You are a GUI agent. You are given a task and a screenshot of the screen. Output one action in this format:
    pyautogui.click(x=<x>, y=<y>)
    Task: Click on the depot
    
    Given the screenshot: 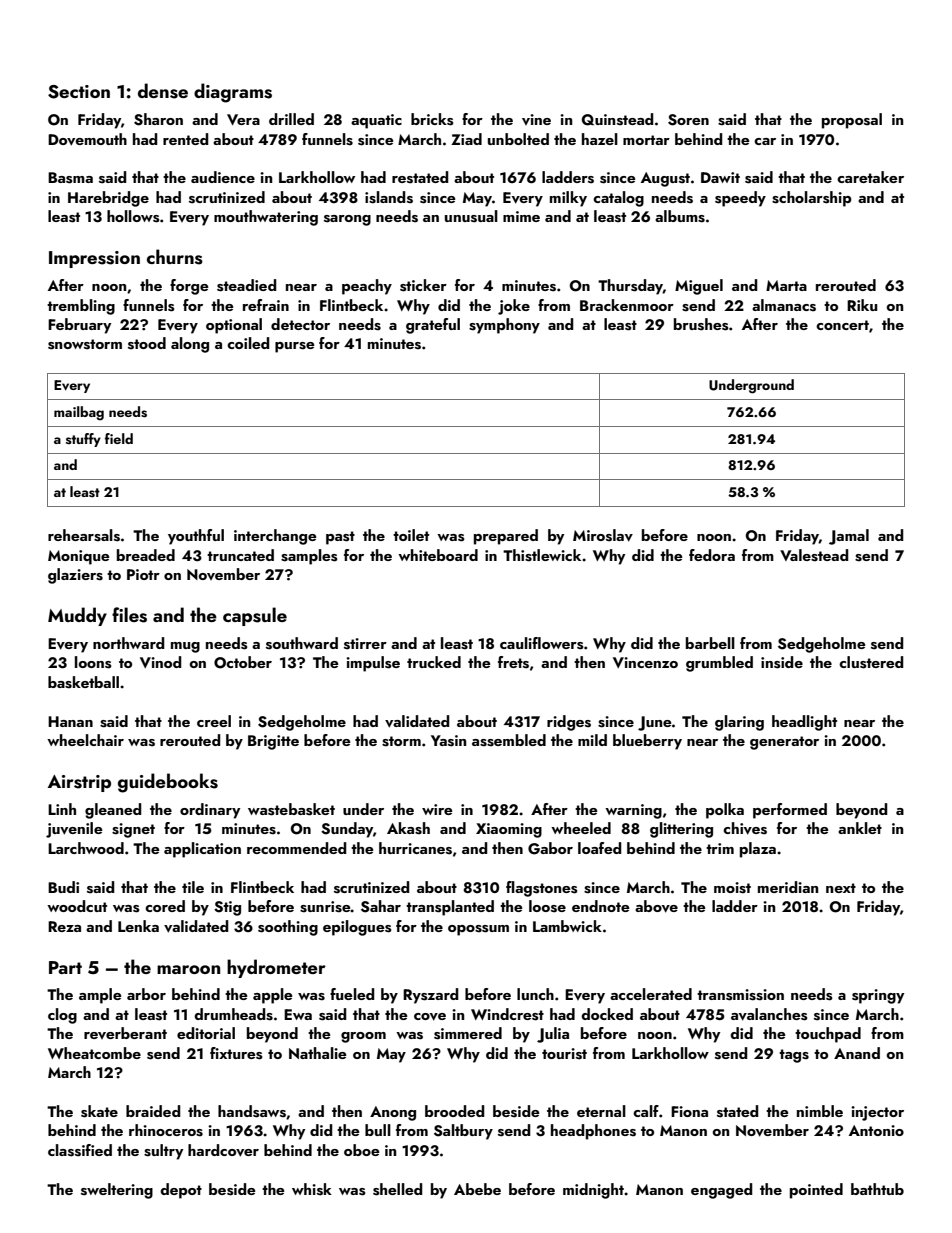 What is the action you would take?
    pyautogui.click(x=181, y=1191)
